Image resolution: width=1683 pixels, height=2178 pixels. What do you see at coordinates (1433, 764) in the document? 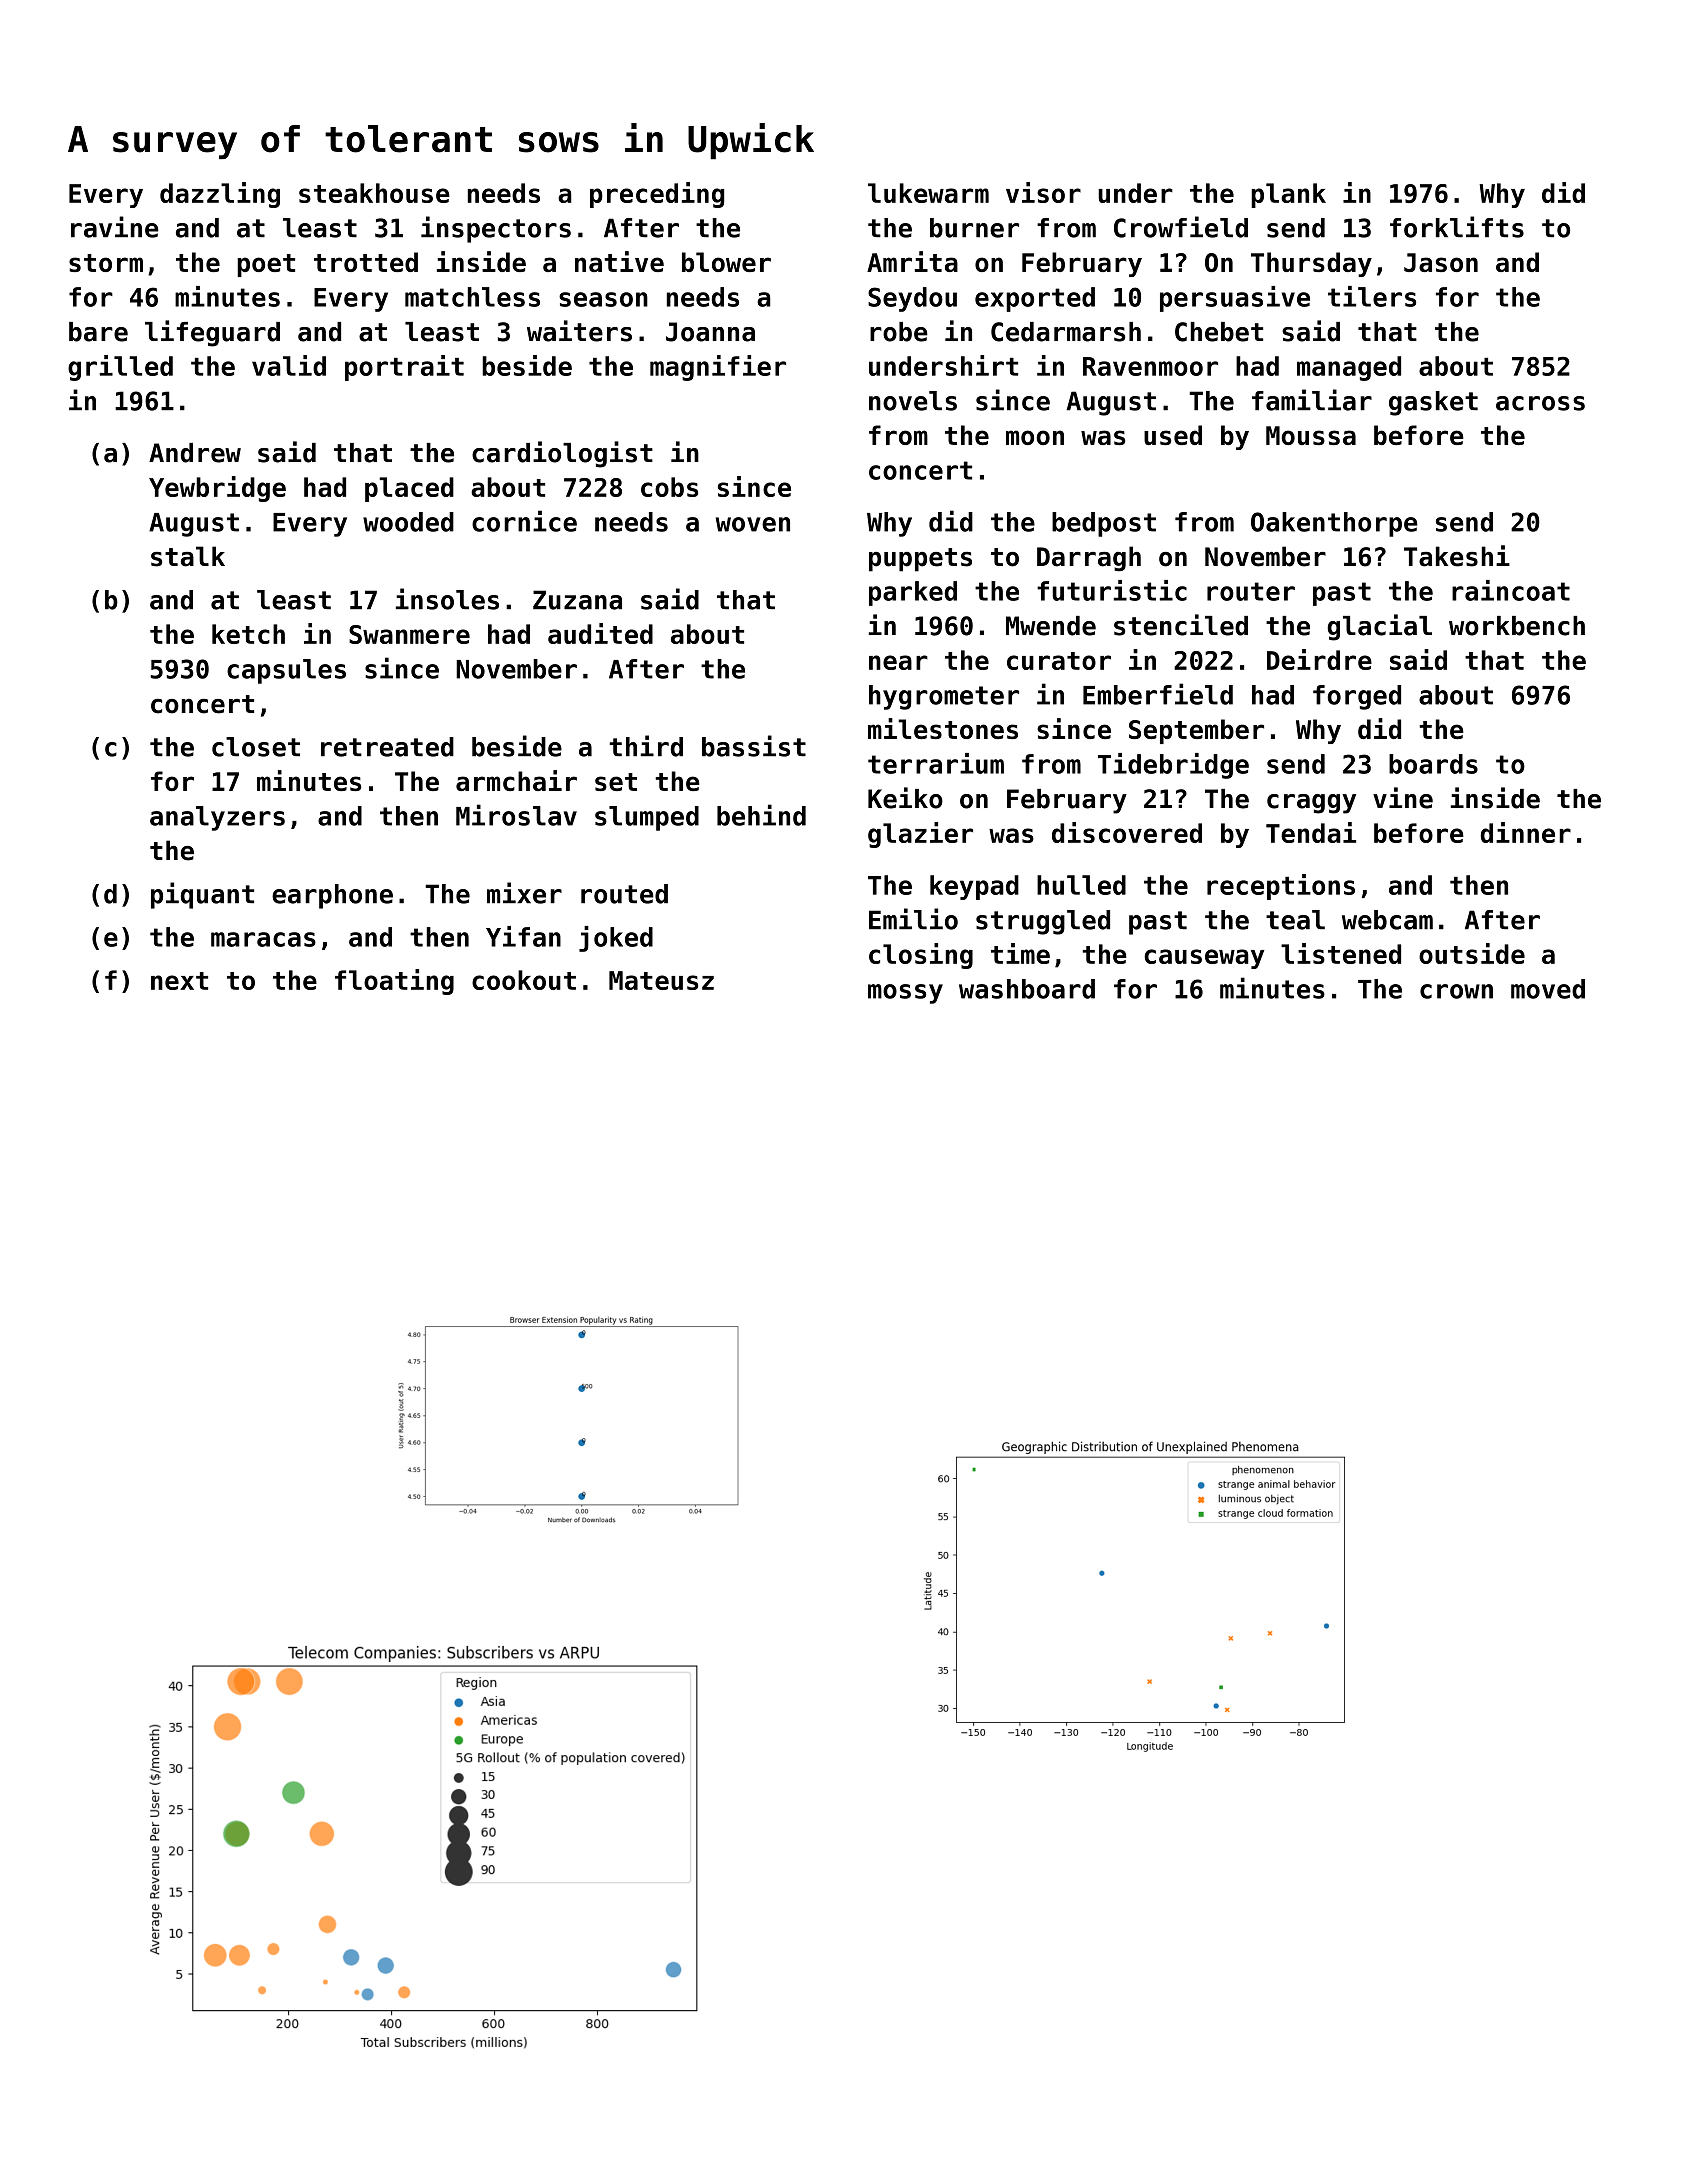
I see `boards` at bounding box center [1433, 764].
